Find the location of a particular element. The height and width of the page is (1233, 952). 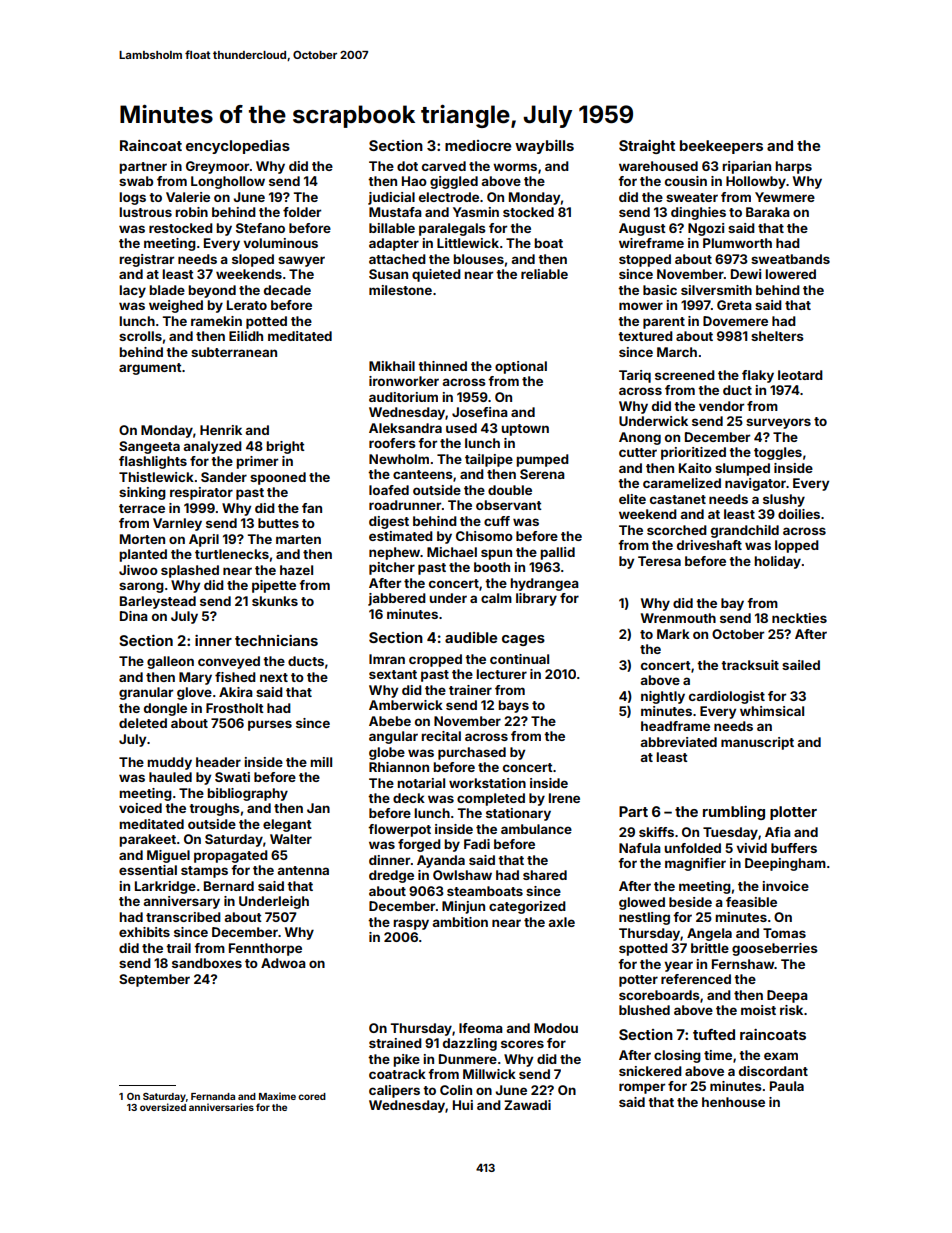

lopped is located at coordinates (797, 546).
